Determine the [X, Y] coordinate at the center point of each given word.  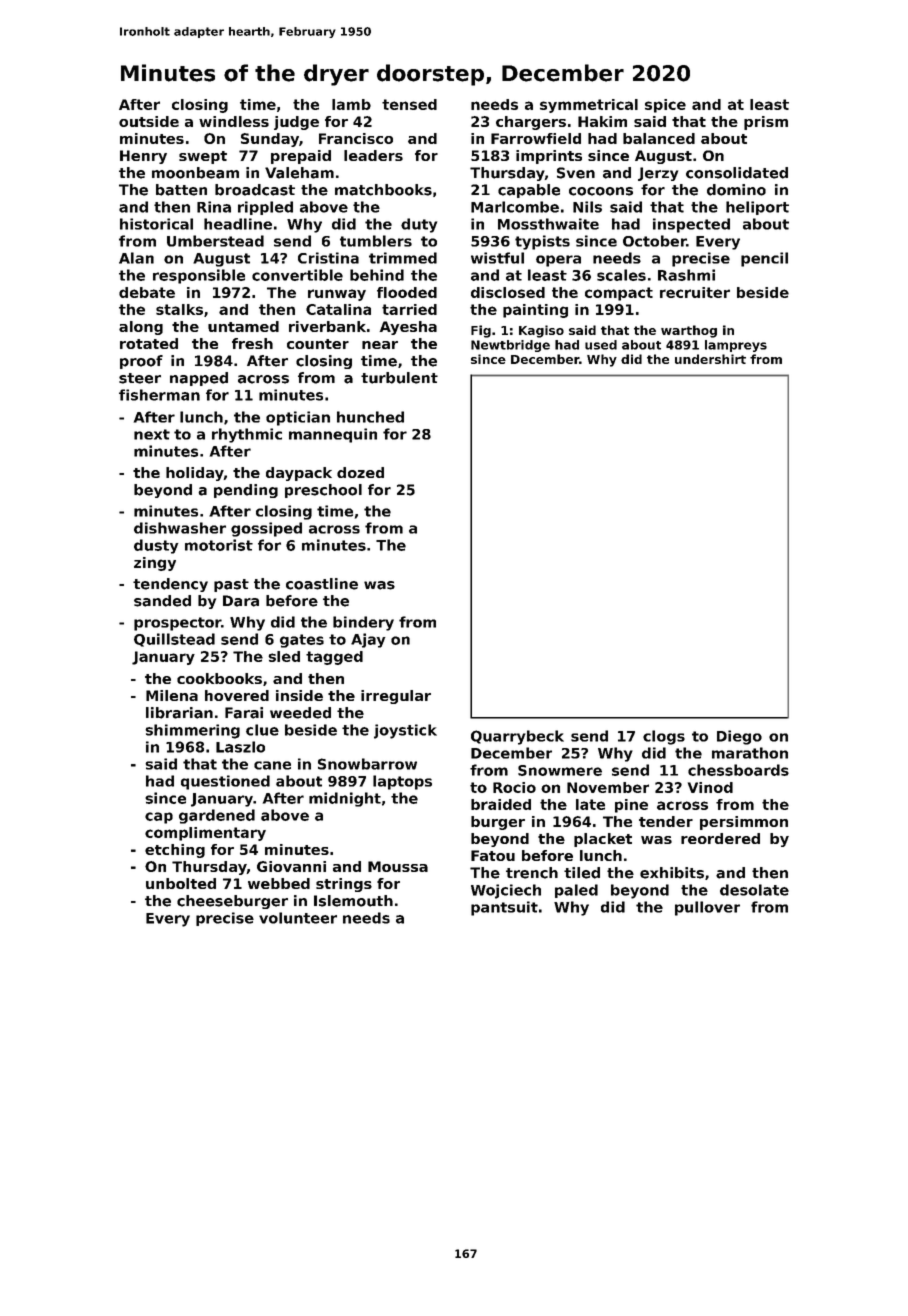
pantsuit [504, 908]
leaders [373, 155]
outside [149, 121]
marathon [750, 753]
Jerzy [658, 174]
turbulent [399, 378]
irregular [396, 697]
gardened [217, 816]
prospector [177, 624]
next [152, 434]
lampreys [736, 346]
